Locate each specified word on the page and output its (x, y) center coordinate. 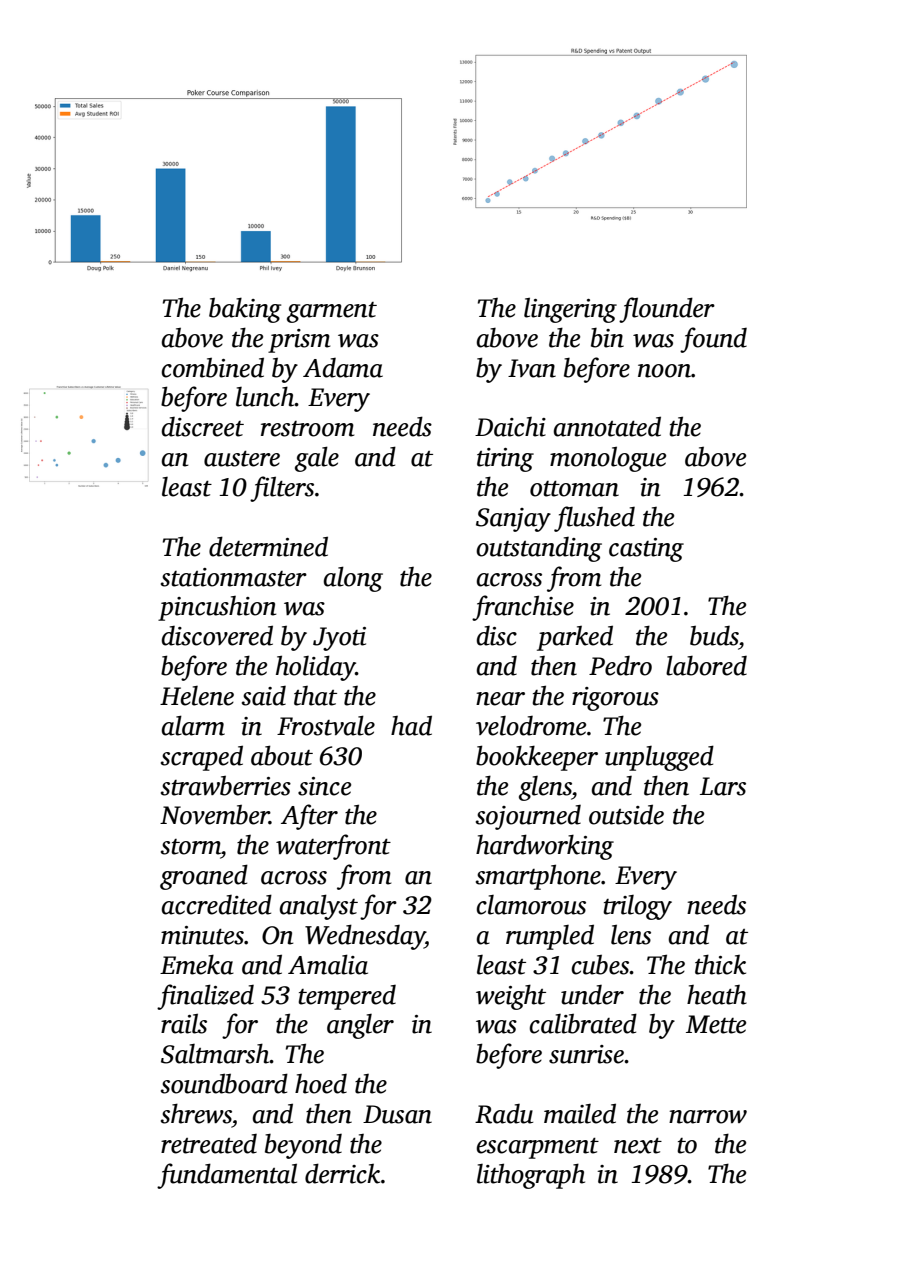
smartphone (538, 877)
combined (213, 367)
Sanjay (513, 520)
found (713, 340)
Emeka (197, 964)
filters (282, 489)
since (324, 786)
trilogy (637, 907)
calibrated (583, 1023)
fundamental (227, 1176)
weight (511, 997)
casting (646, 550)
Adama (343, 368)
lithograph (531, 1176)
